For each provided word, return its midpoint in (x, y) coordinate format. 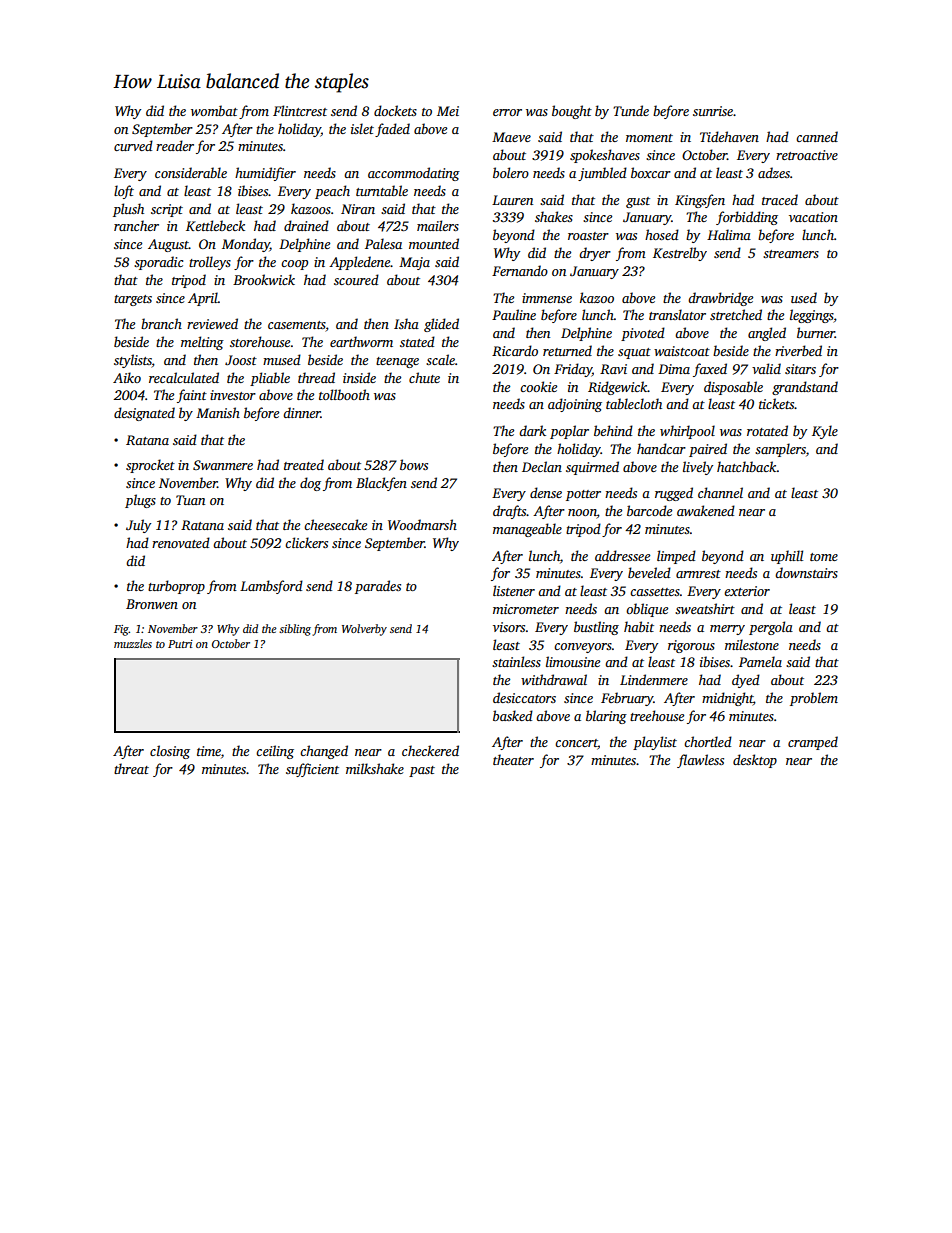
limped (676, 557)
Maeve (511, 137)
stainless (516, 661)
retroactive (807, 155)
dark (532, 430)
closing (170, 752)
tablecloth (634, 403)
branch (161, 323)
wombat (214, 110)
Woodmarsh (422, 524)
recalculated (184, 377)
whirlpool (687, 432)
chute (424, 377)
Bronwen (152, 604)
